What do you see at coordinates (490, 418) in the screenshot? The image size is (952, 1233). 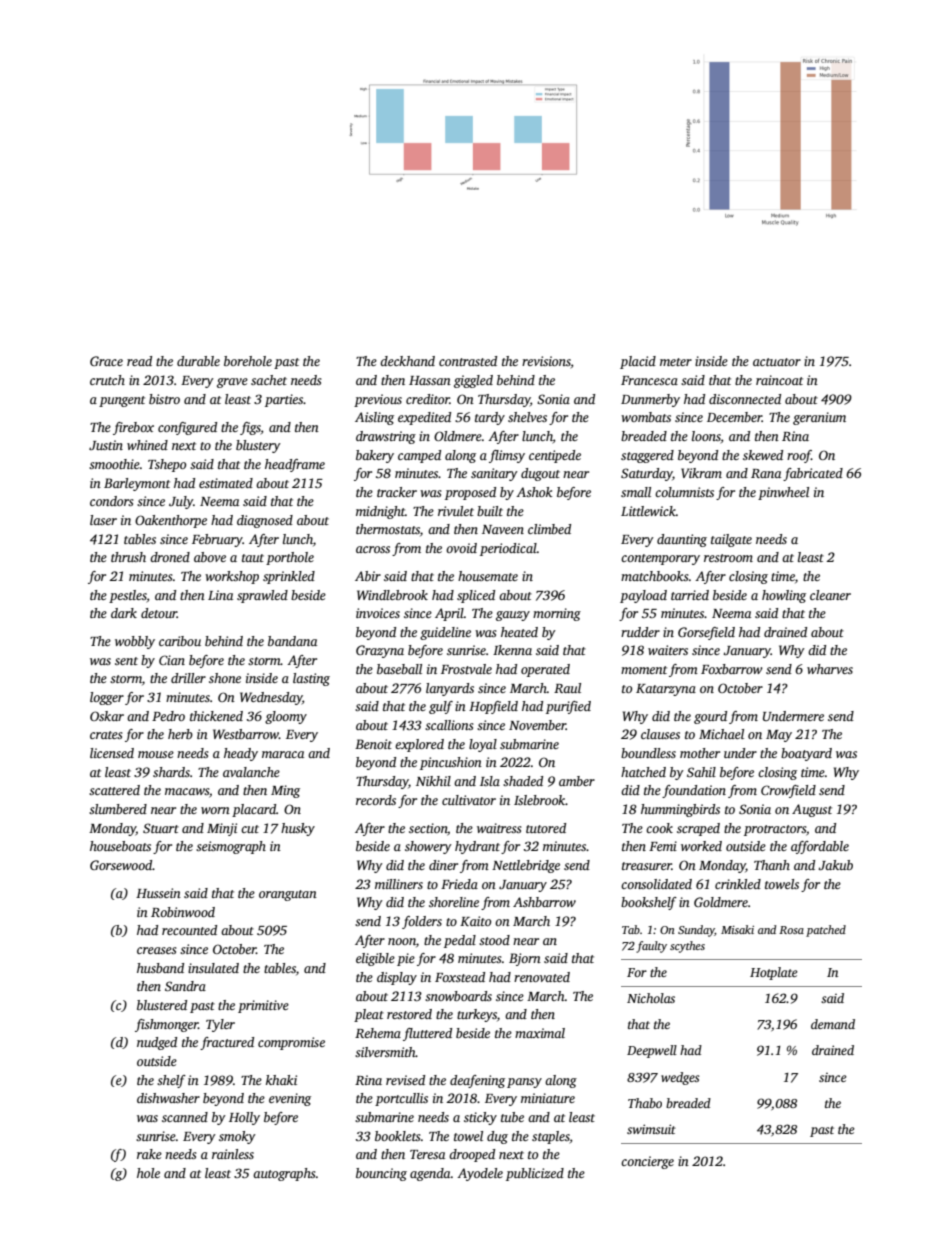 I see `tardy` at bounding box center [490, 418].
